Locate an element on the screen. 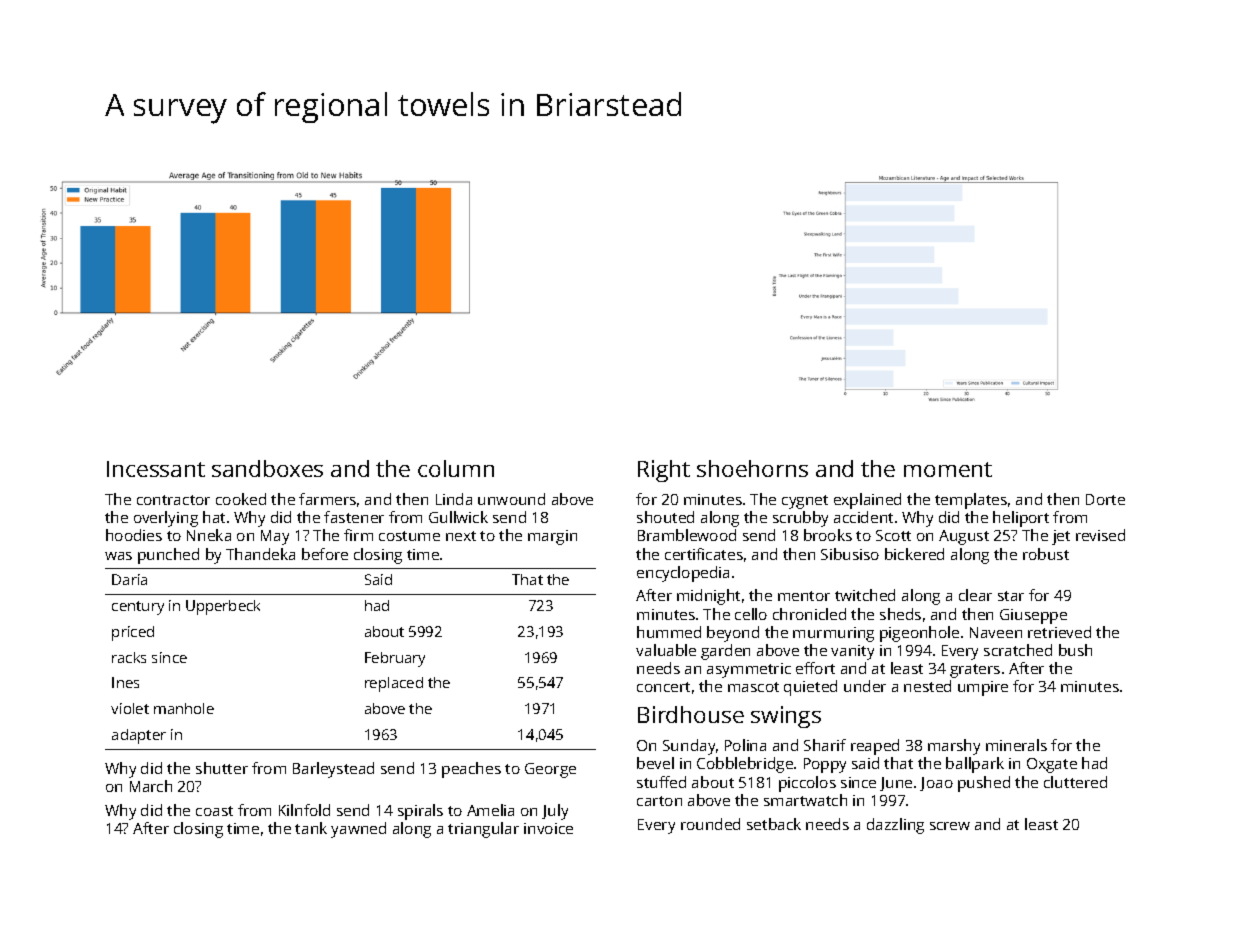  robust is located at coordinates (1046, 554).
